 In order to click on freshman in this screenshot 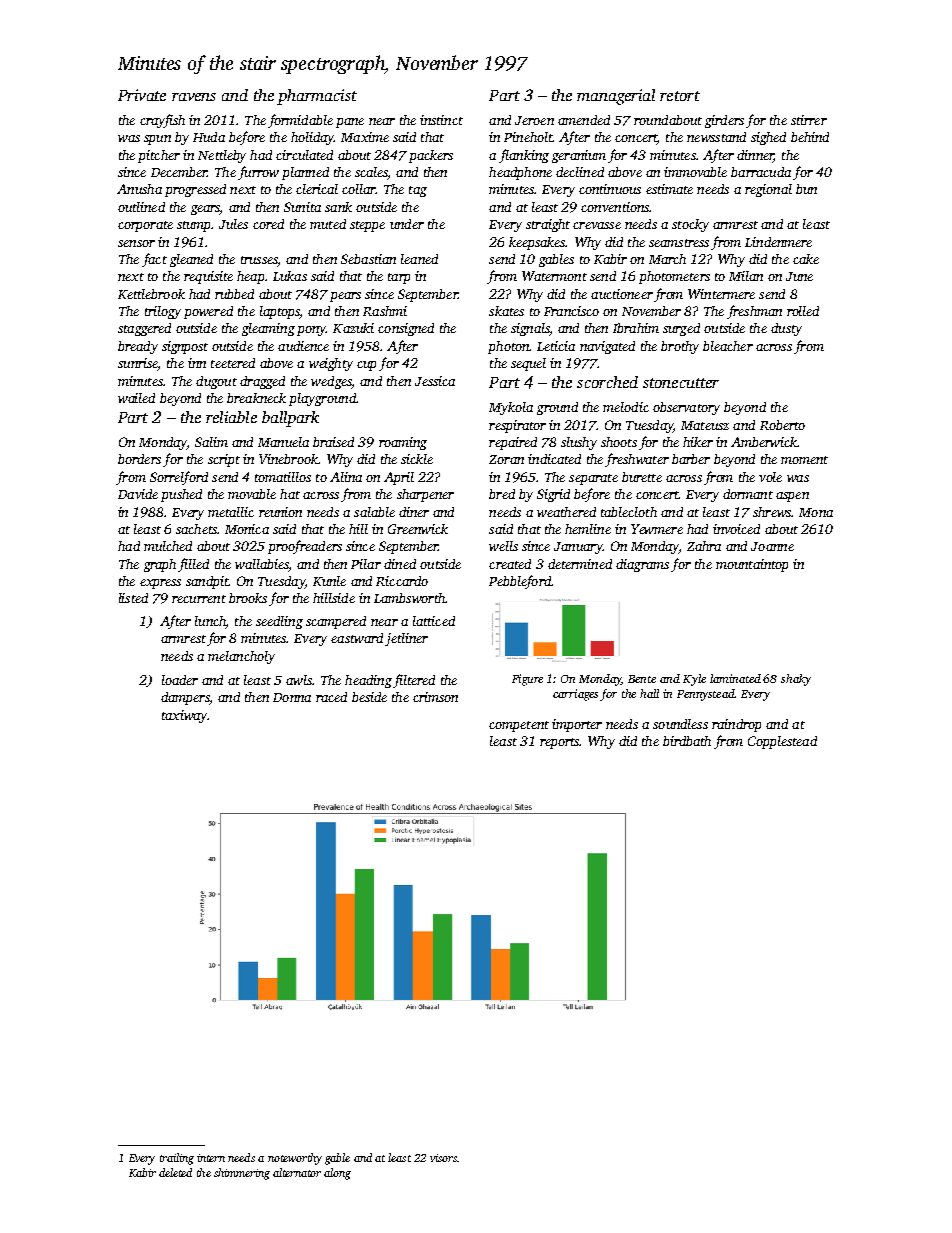, I will do `click(754, 312)`.
